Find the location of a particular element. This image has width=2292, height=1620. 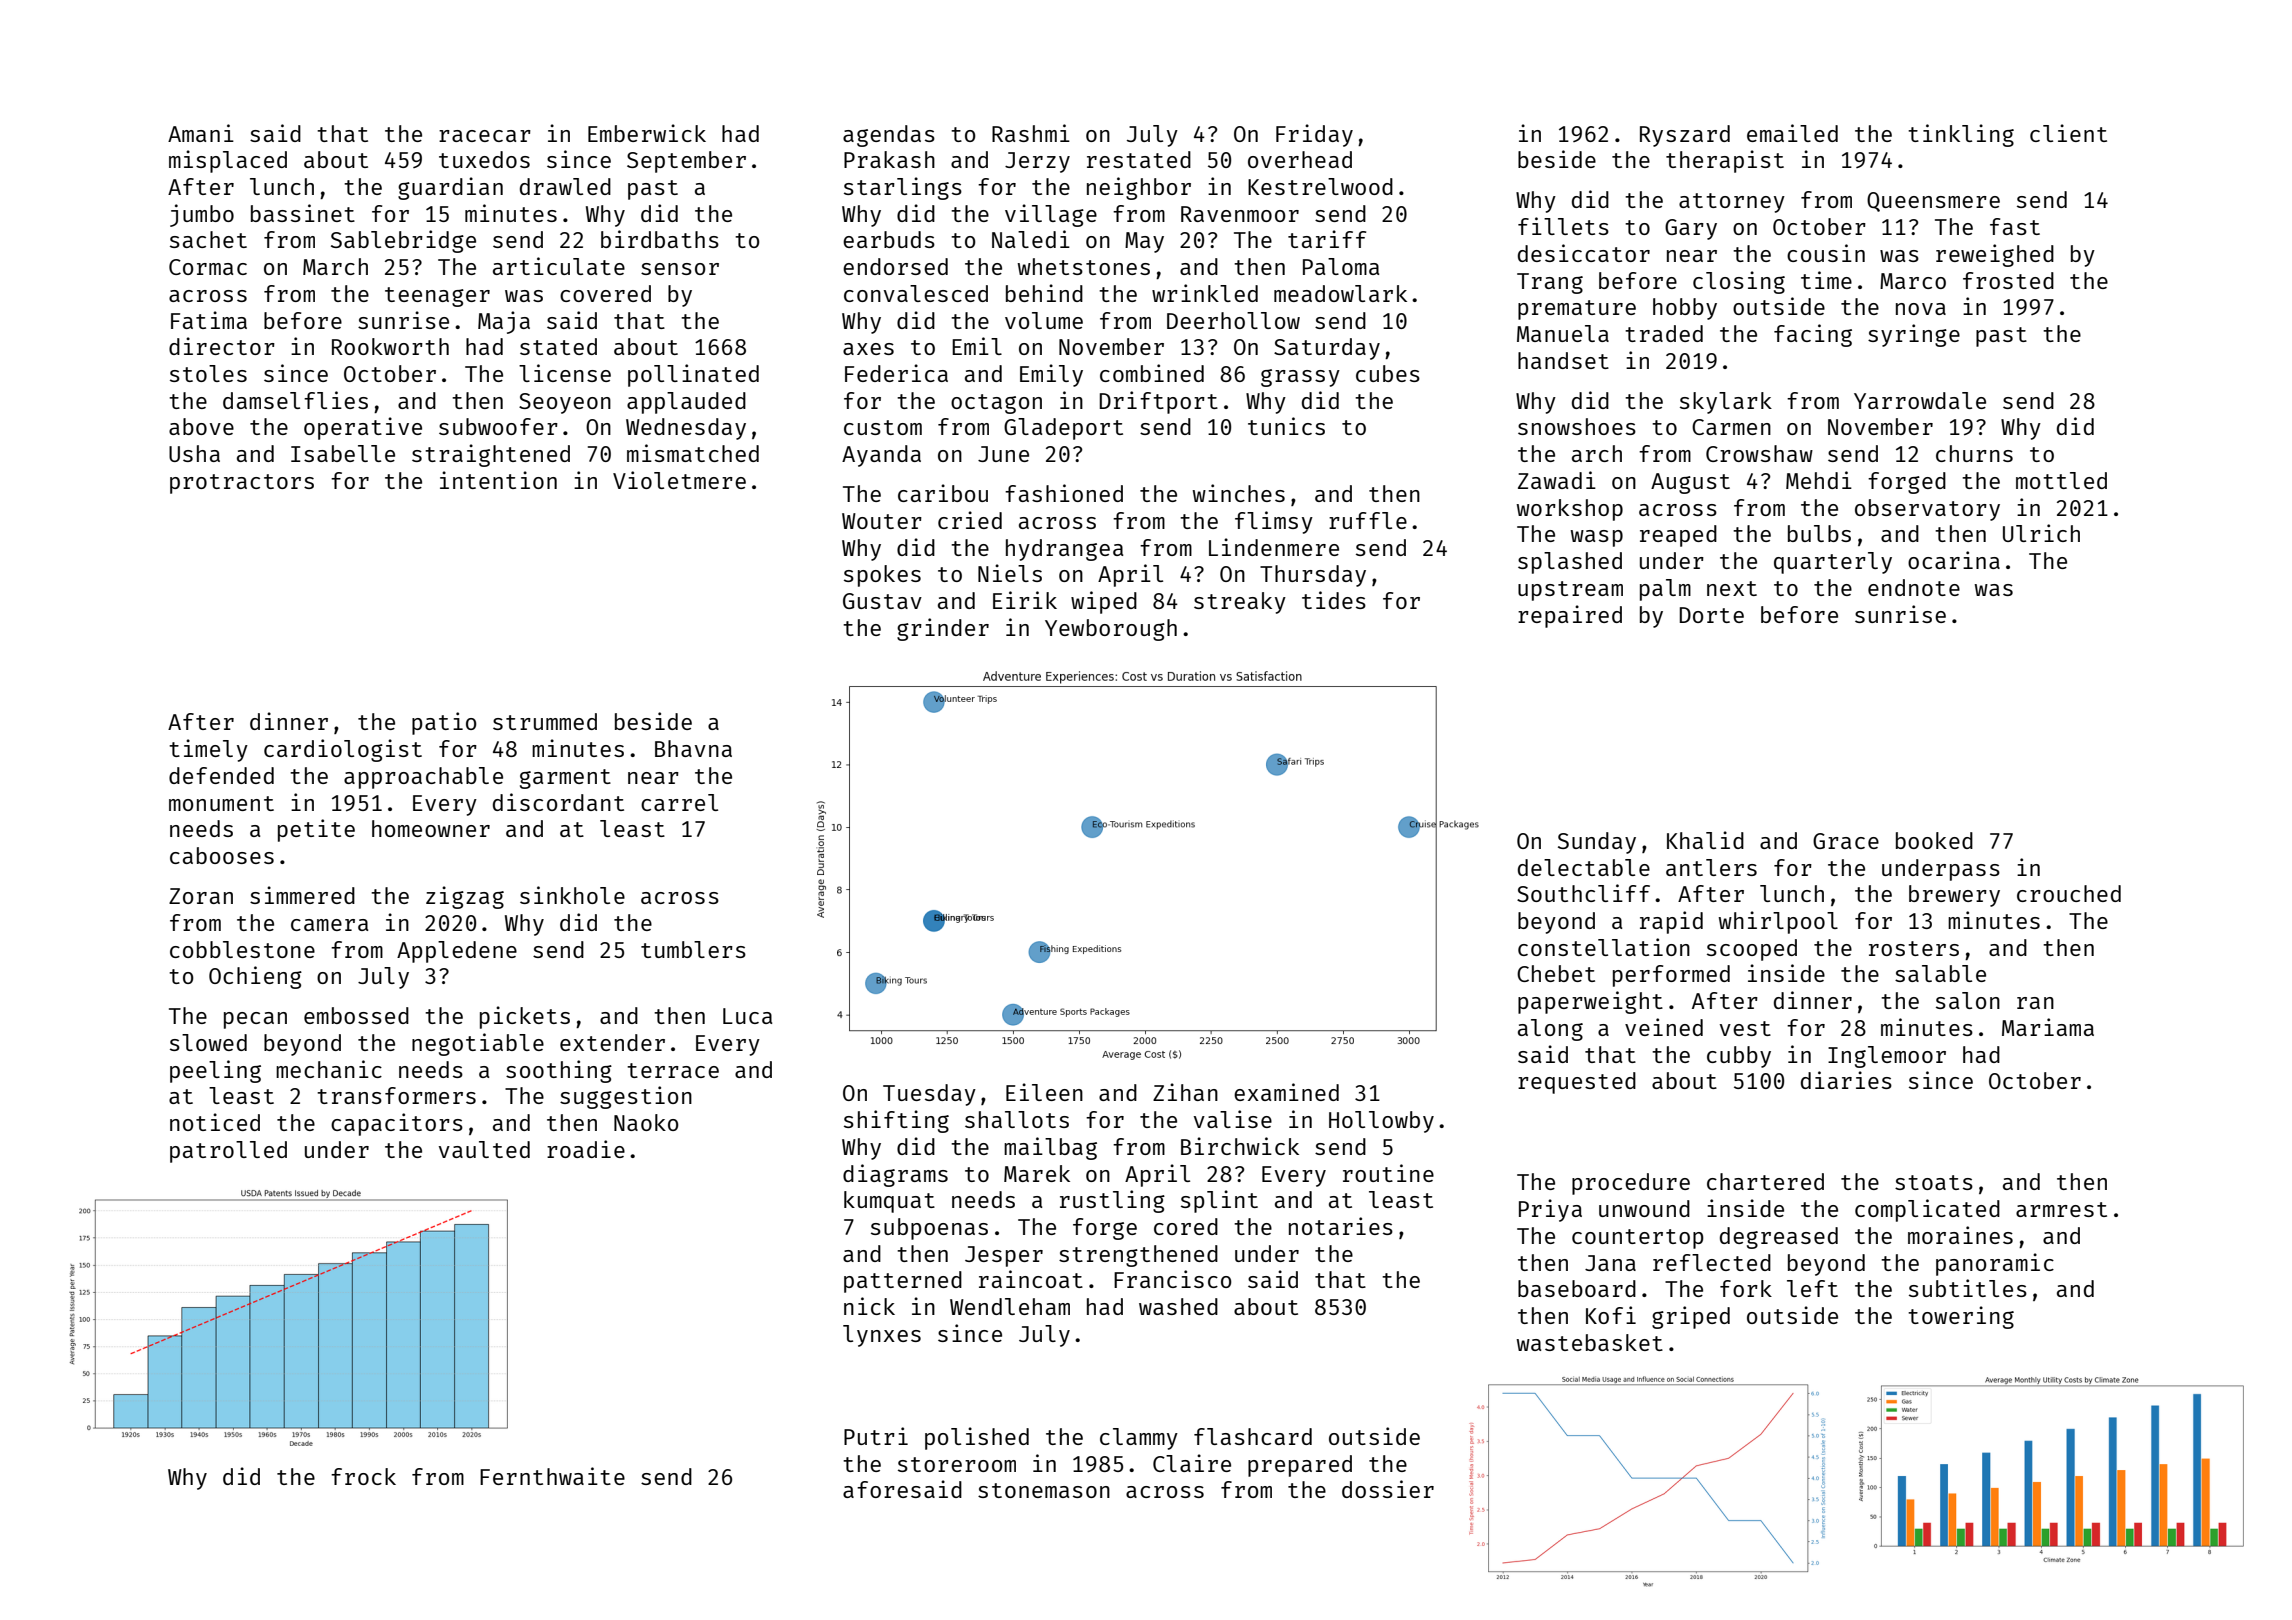

clammy is located at coordinates (1139, 1439).
